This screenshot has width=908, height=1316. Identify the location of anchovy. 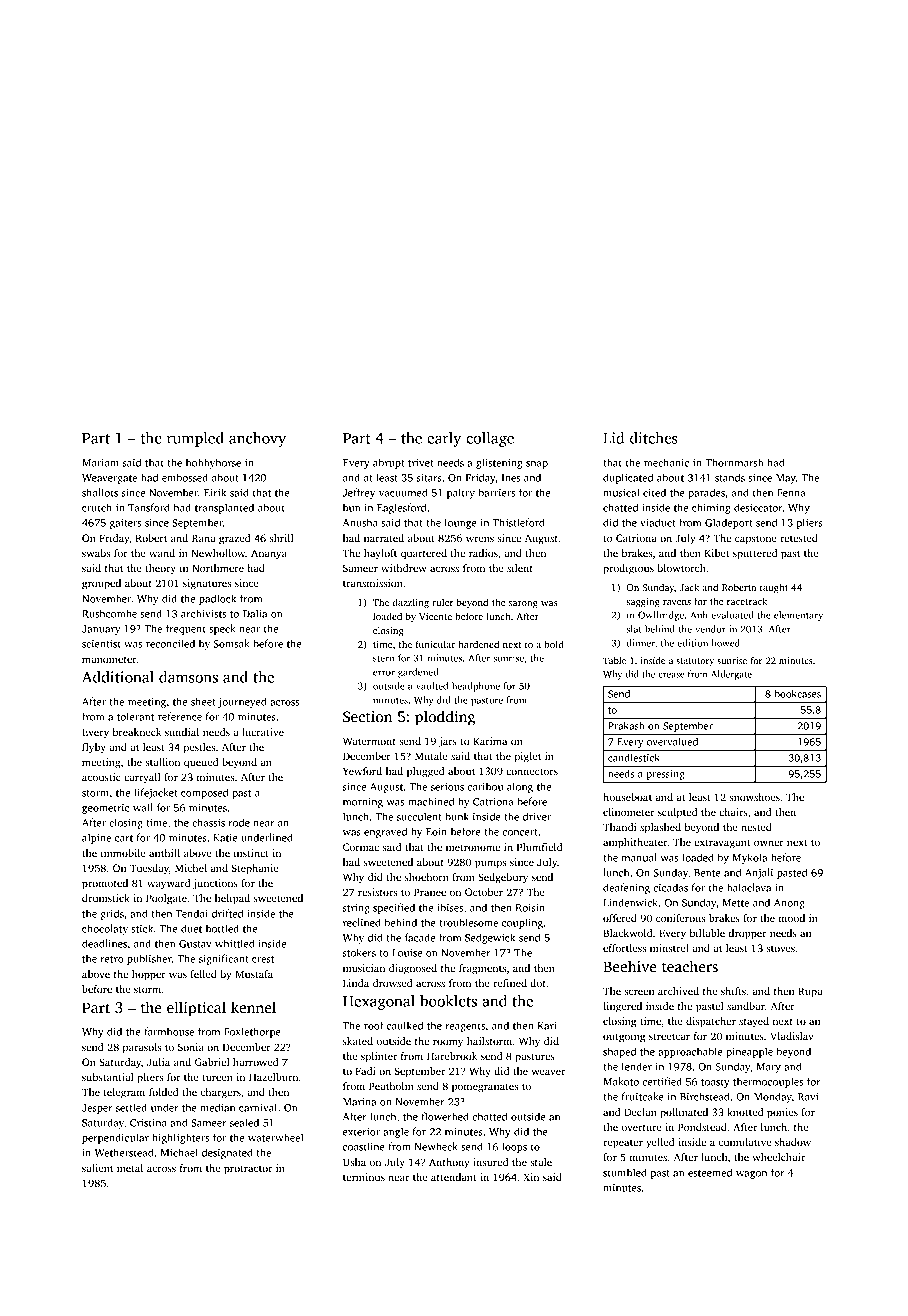
(257, 439).
